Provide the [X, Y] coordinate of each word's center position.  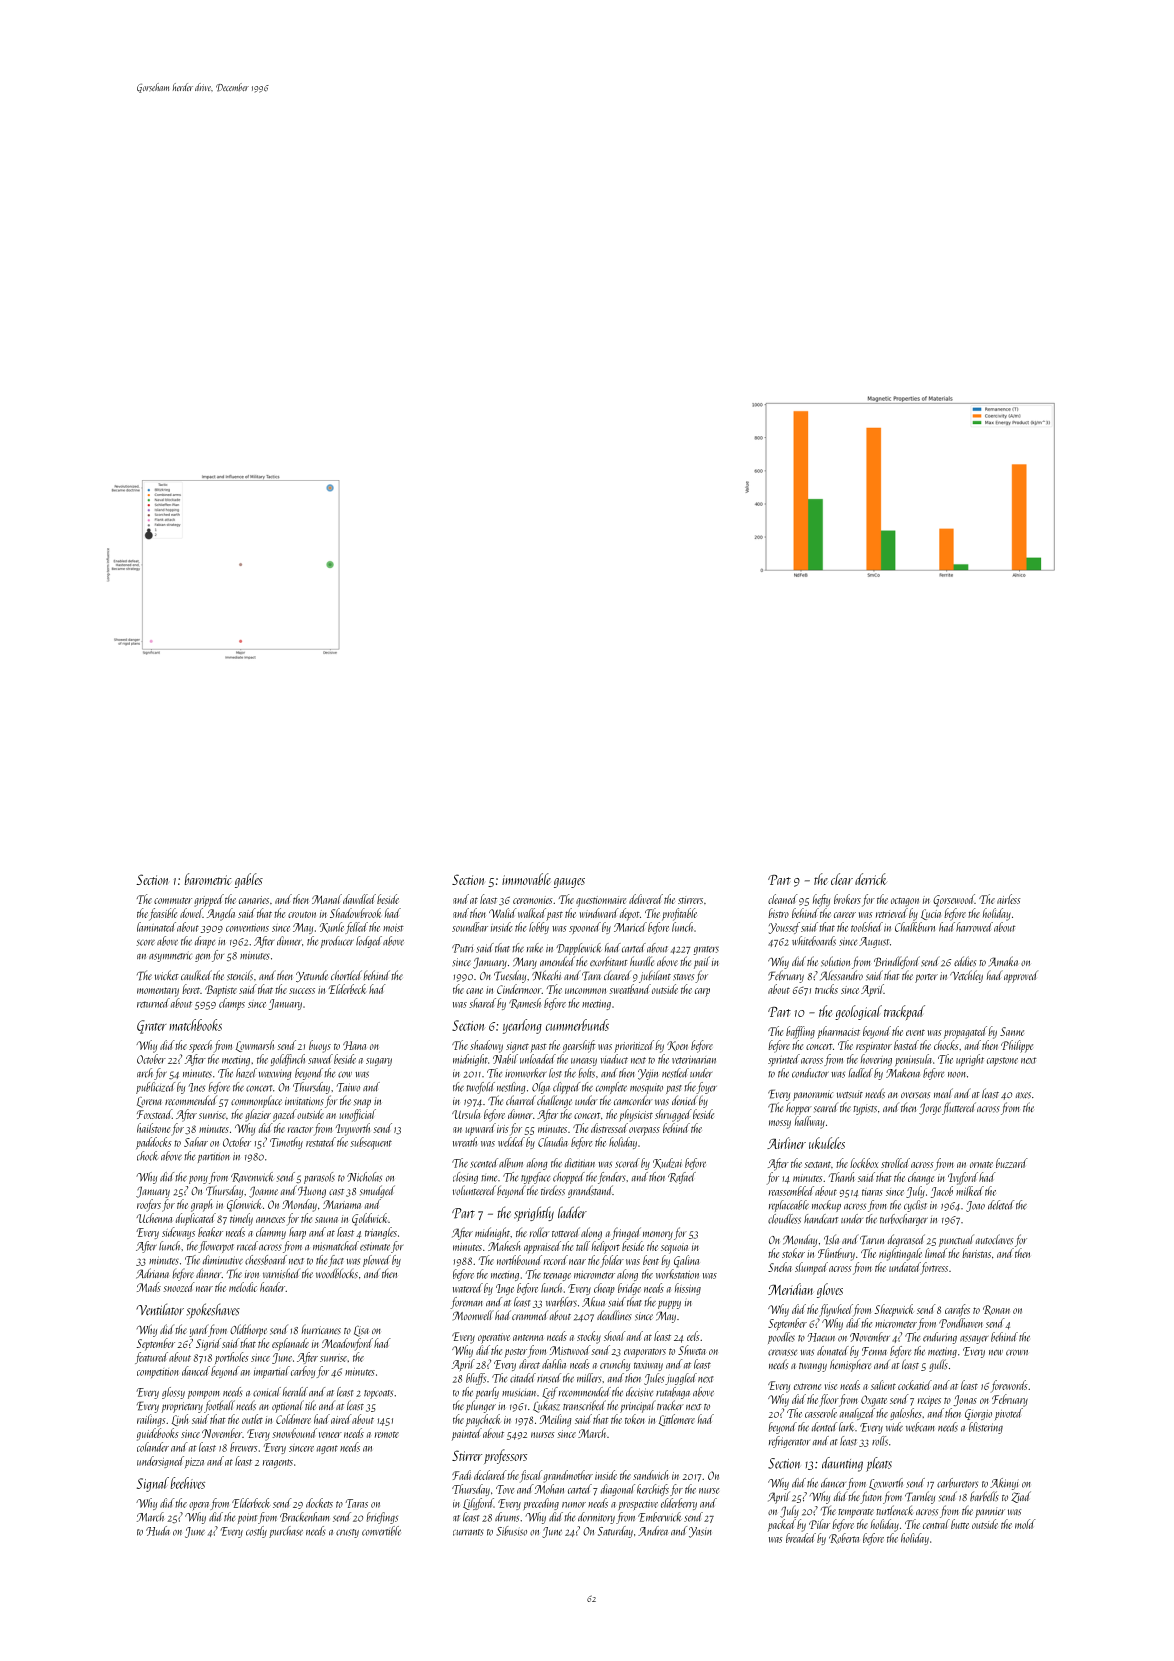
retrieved [892, 913]
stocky [589, 1337]
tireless [553, 1190]
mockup [826, 1206]
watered [468, 1288]
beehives [188, 1483]
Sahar [196, 1142]
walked [532, 913]
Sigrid [208, 1344]
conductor [810, 1073]
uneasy [584, 1062]
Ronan [996, 1310]
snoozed [179, 1287]
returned [153, 1003]
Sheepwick [894, 1310]
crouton [302, 915]
